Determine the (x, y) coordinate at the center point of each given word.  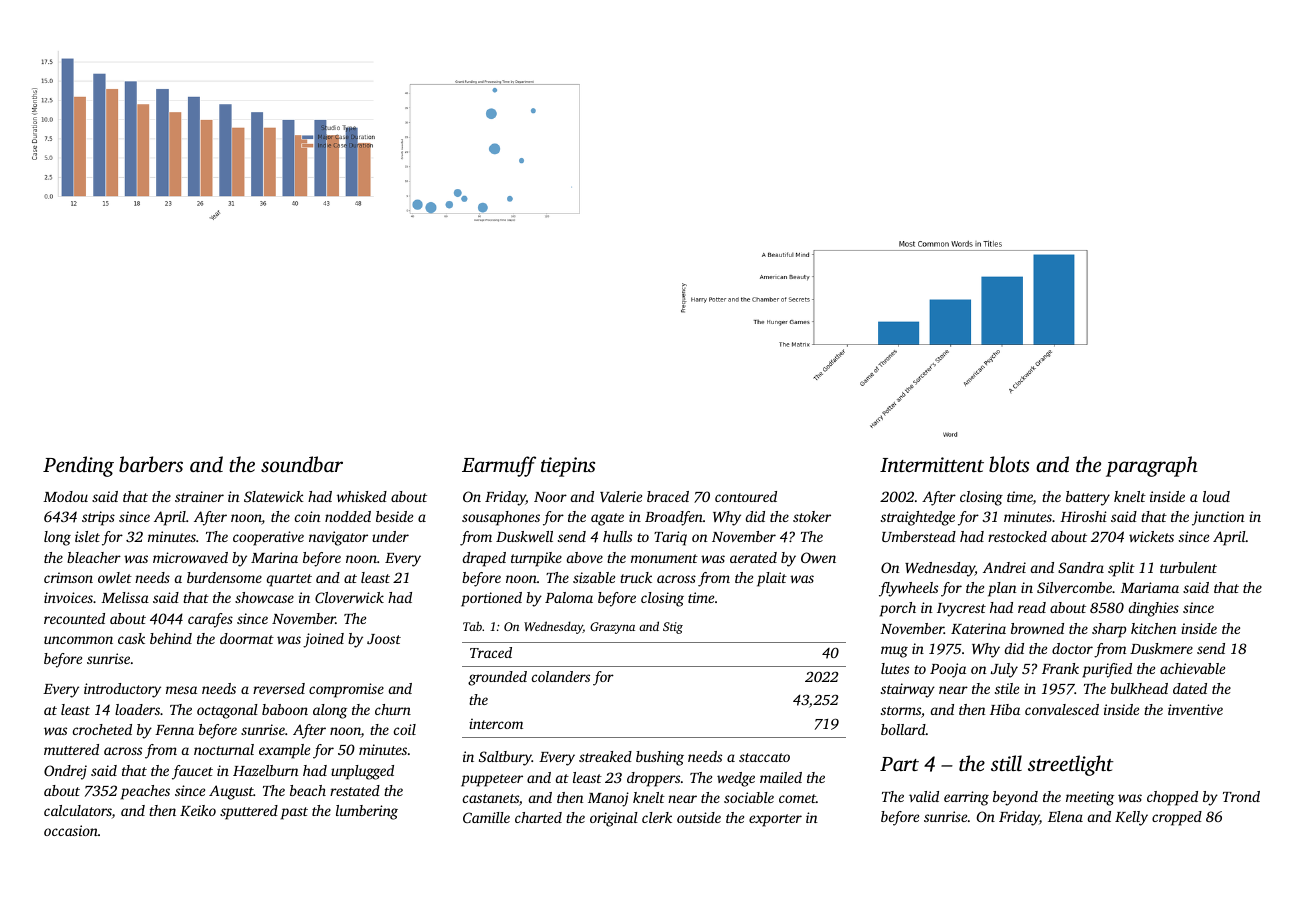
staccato (764, 757)
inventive (1195, 709)
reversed (279, 688)
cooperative (268, 538)
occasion (71, 830)
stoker (812, 516)
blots (1009, 464)
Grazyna (612, 628)
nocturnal (224, 749)
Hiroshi (1083, 516)
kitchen (1154, 628)
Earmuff (499, 466)
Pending (78, 466)
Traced (491, 652)
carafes (210, 620)
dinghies (1154, 609)
